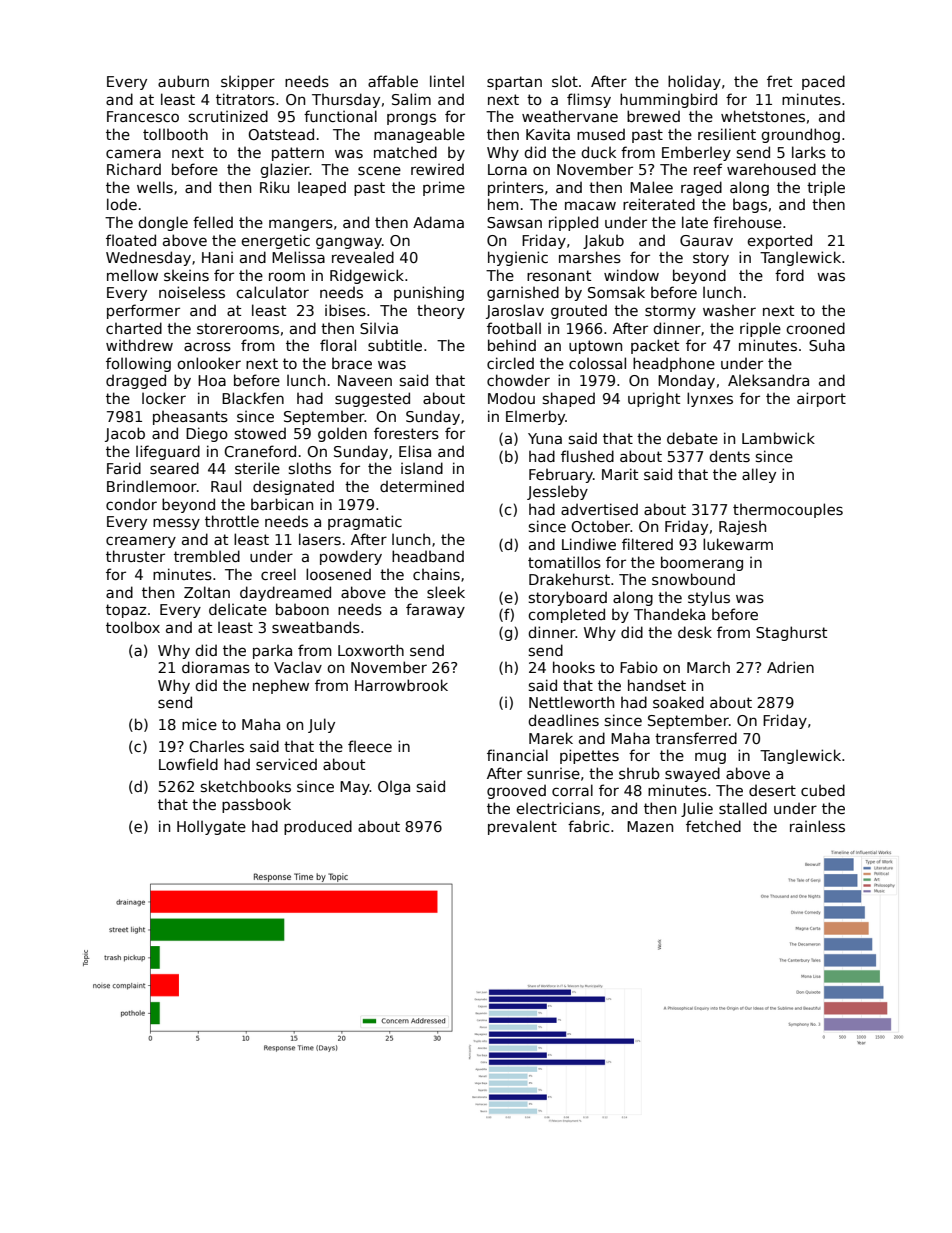 Image resolution: width=952 pixels, height=1233 pixels. I want to click on Staghurst, so click(791, 633).
